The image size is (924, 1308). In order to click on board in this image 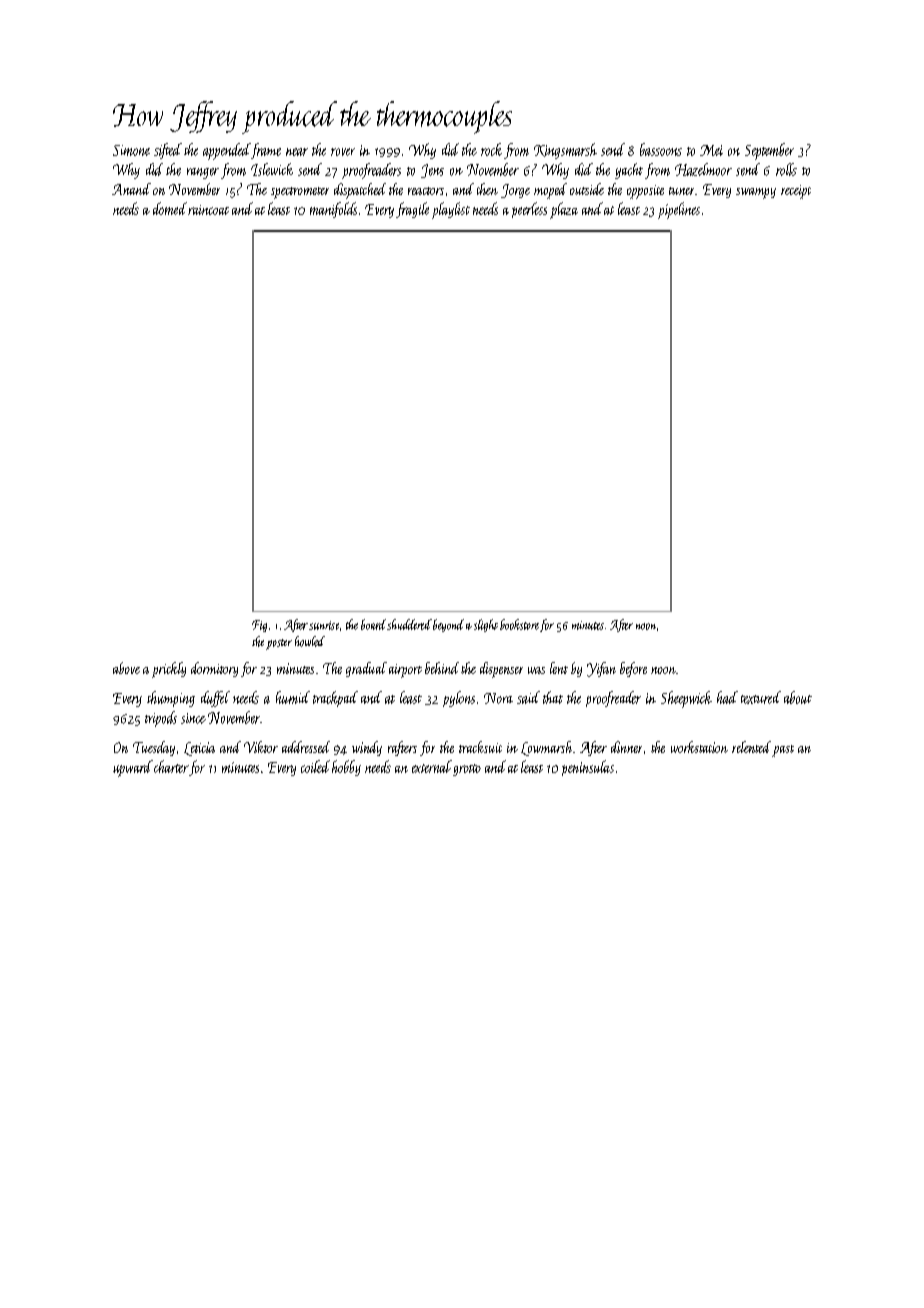, I will do `click(373, 624)`.
